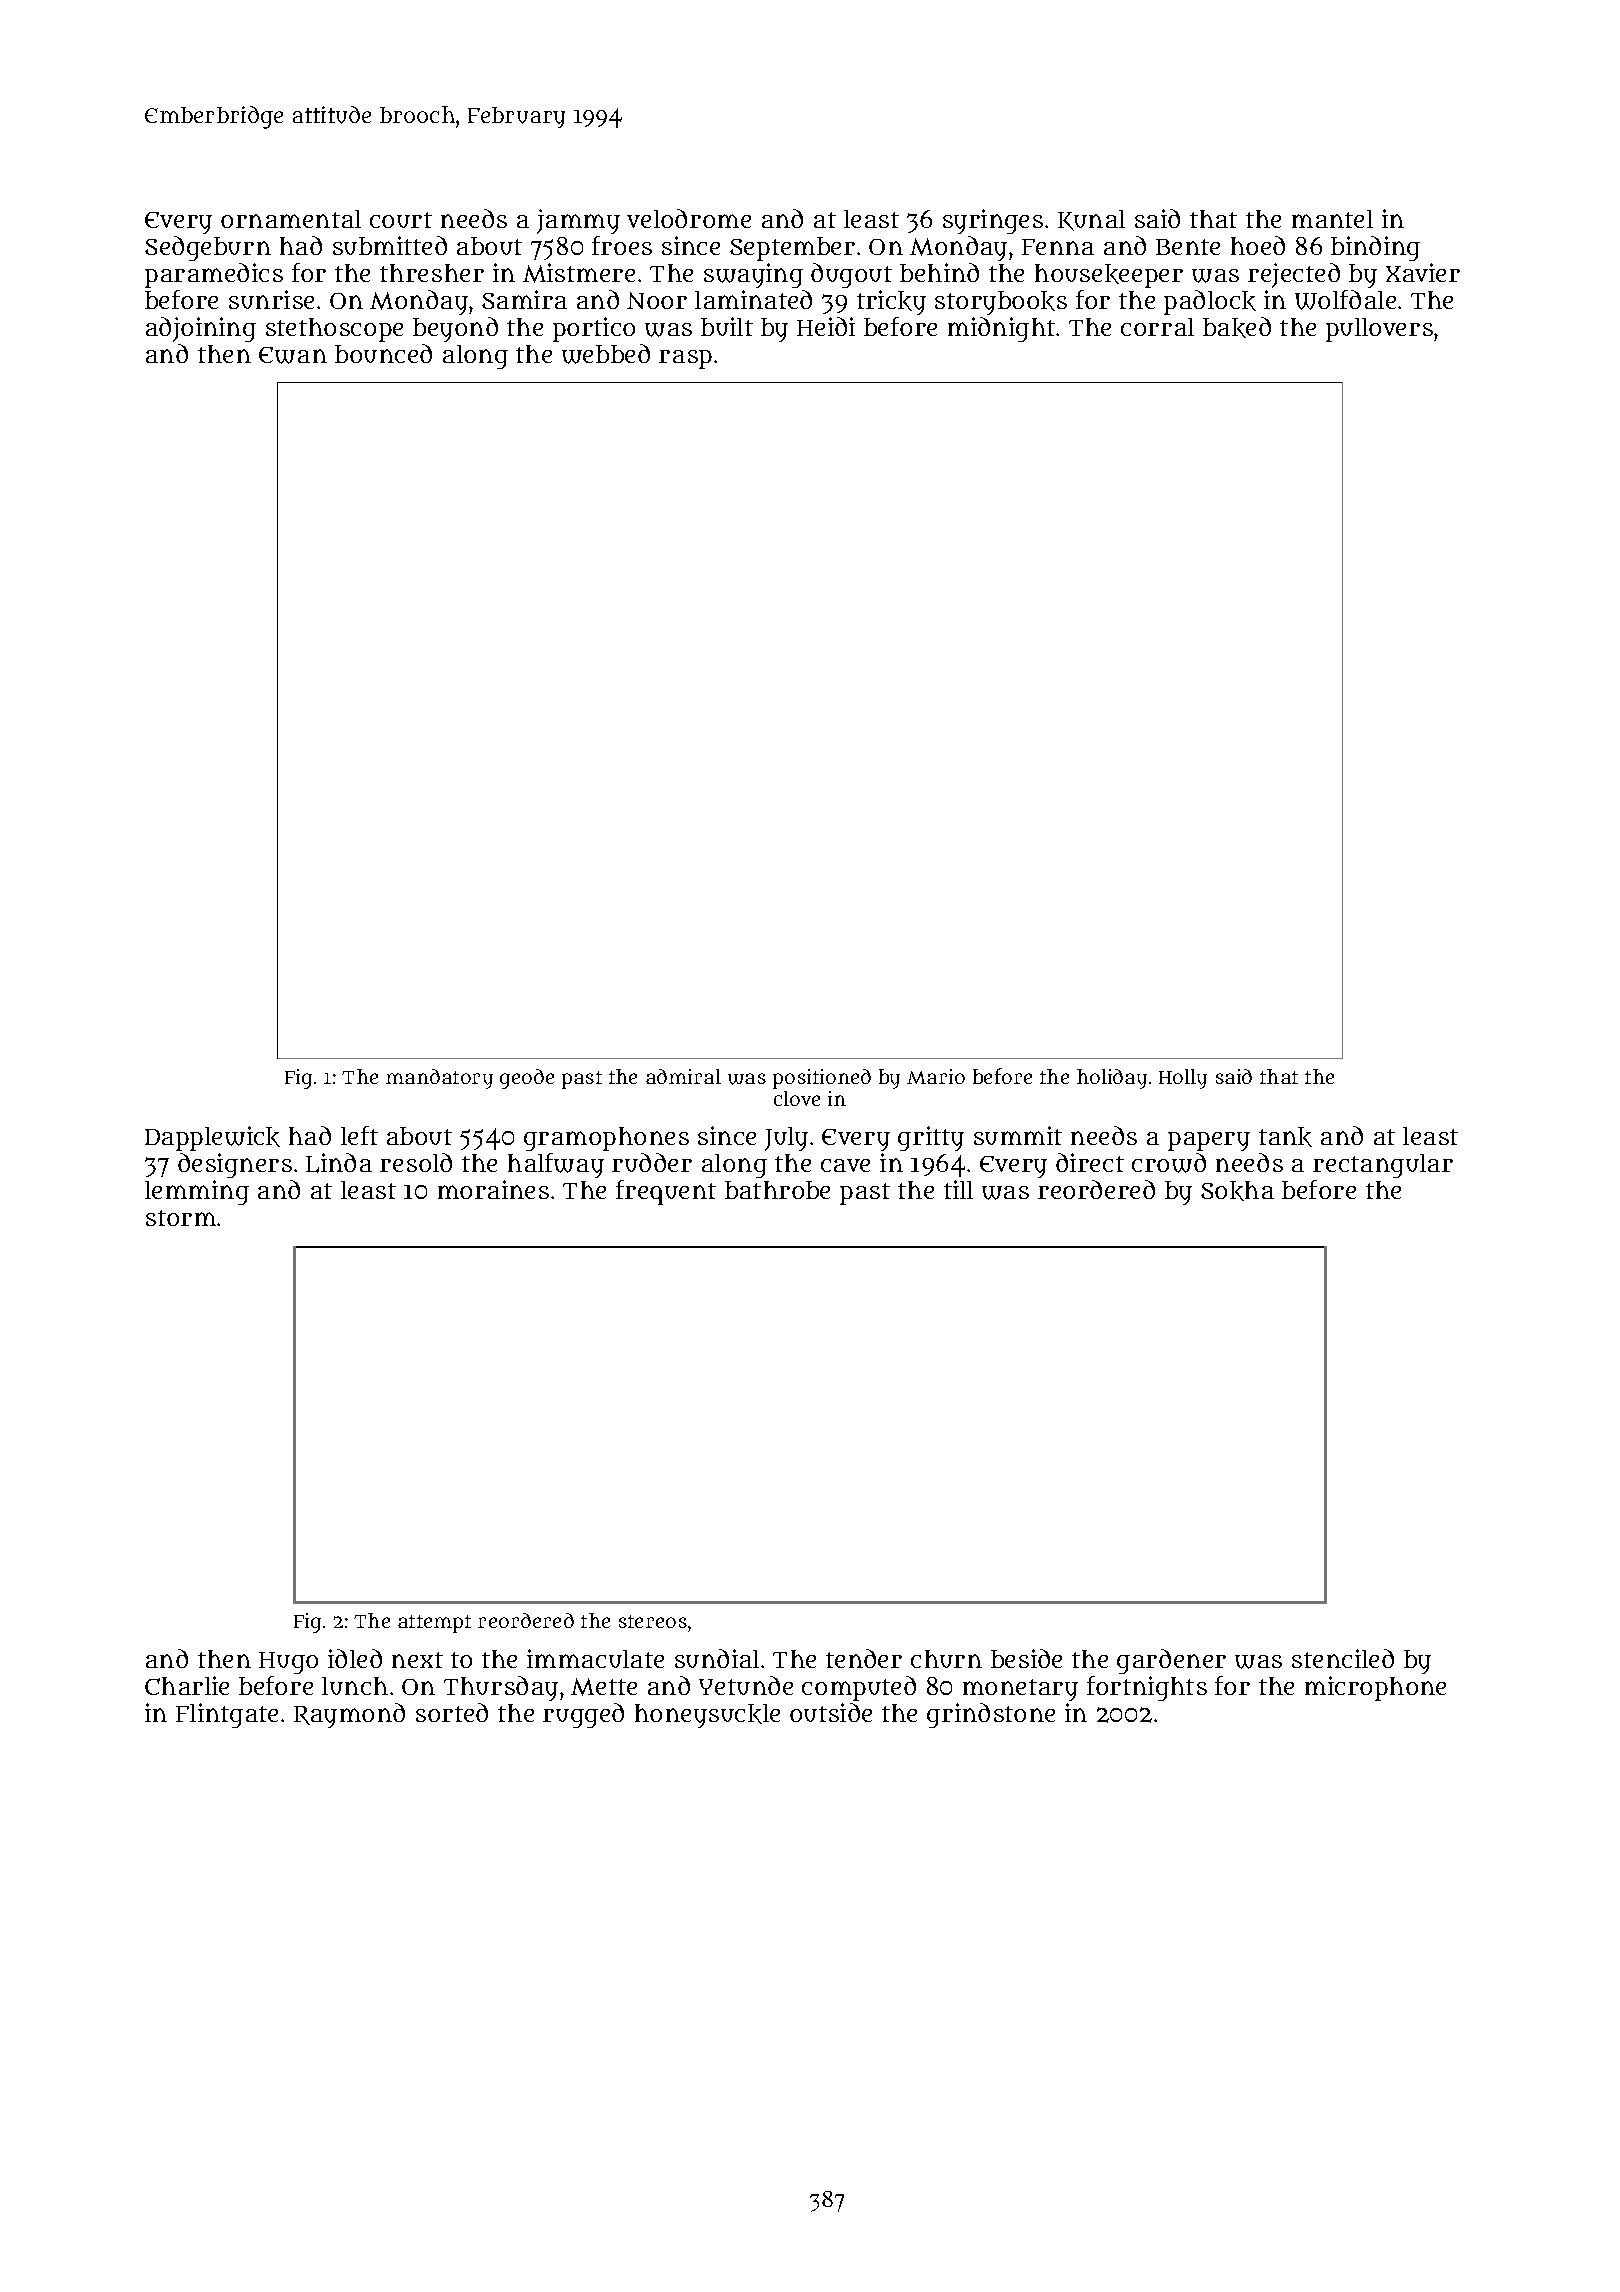 The image size is (1620, 2292). I want to click on rudder, so click(652, 1162).
